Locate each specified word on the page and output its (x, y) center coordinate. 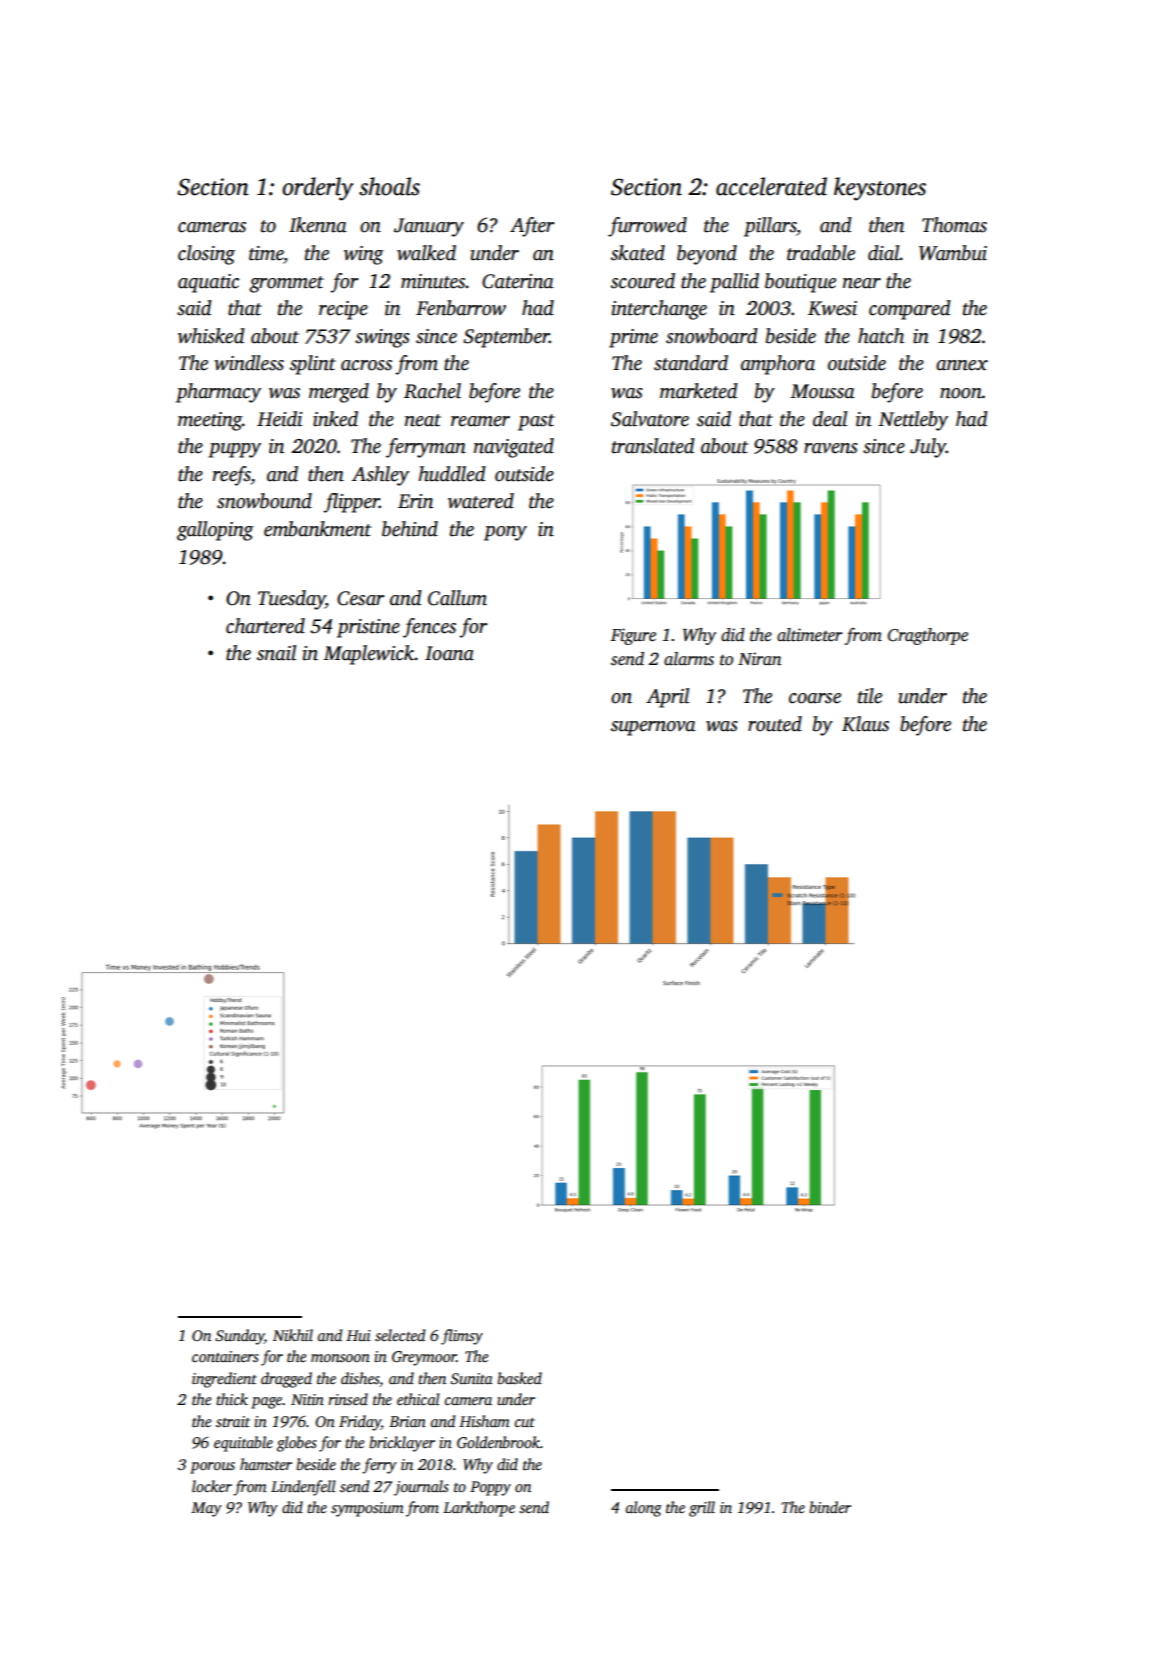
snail (276, 653)
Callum (457, 598)
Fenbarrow (461, 308)
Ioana (449, 653)
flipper (351, 503)
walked (426, 253)
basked (519, 1378)
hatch (881, 336)
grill (702, 1509)
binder (830, 1507)
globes (297, 1444)
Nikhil (293, 1335)
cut (525, 1422)
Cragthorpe (928, 636)
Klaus (865, 724)
